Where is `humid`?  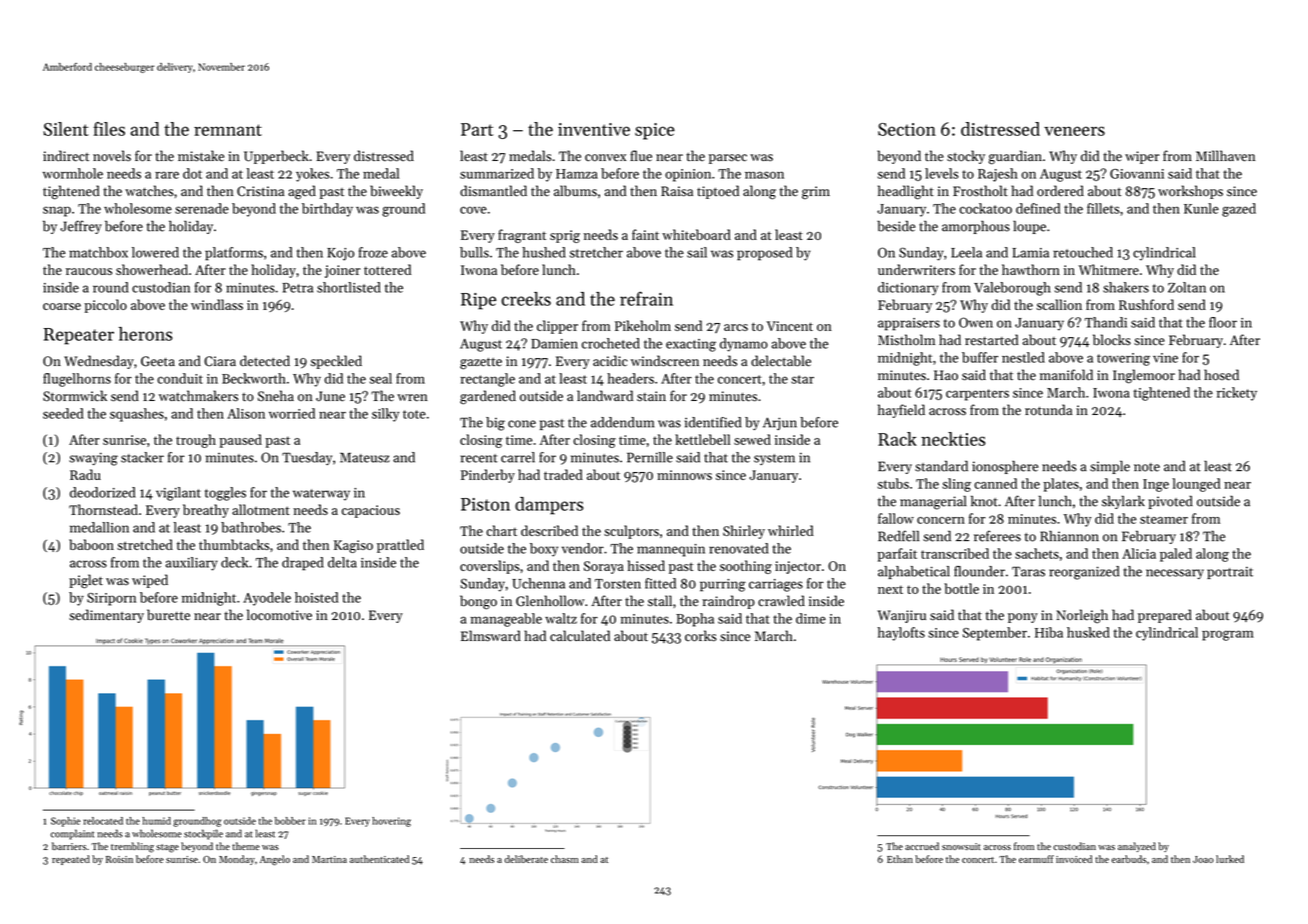 humid is located at coordinates (156, 821).
